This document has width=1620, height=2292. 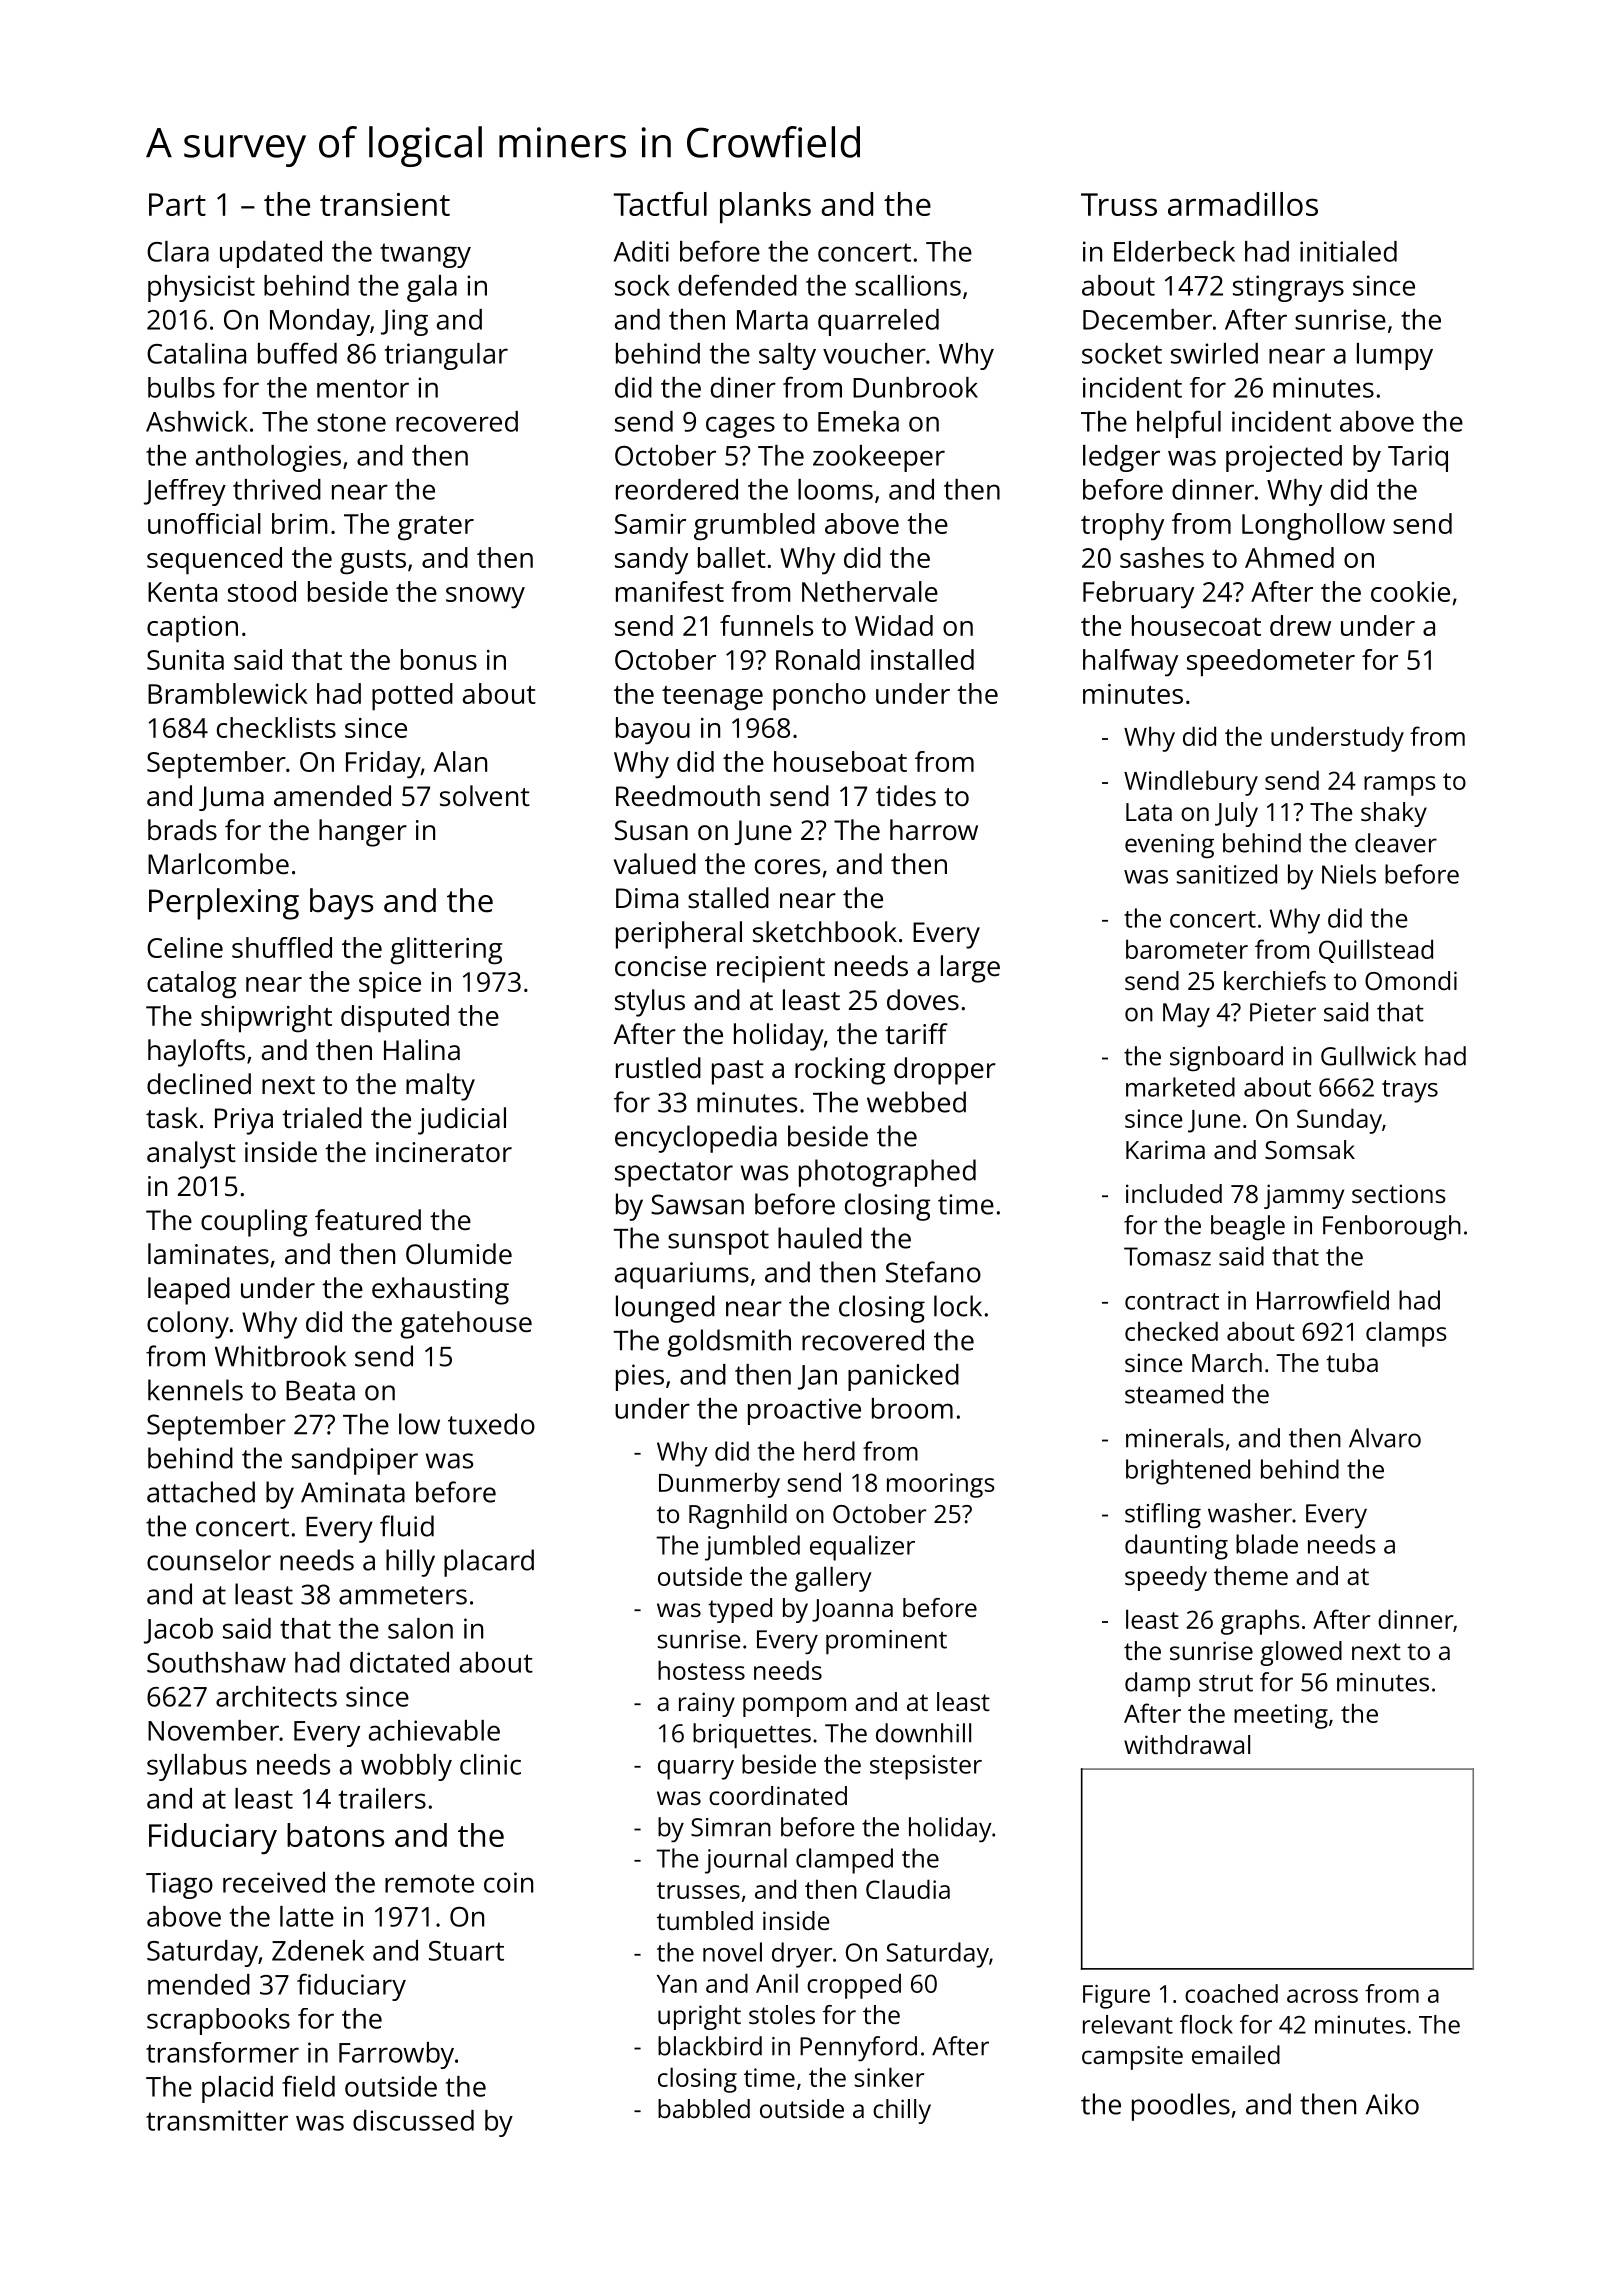 I want to click on beagle, so click(x=1248, y=1227).
